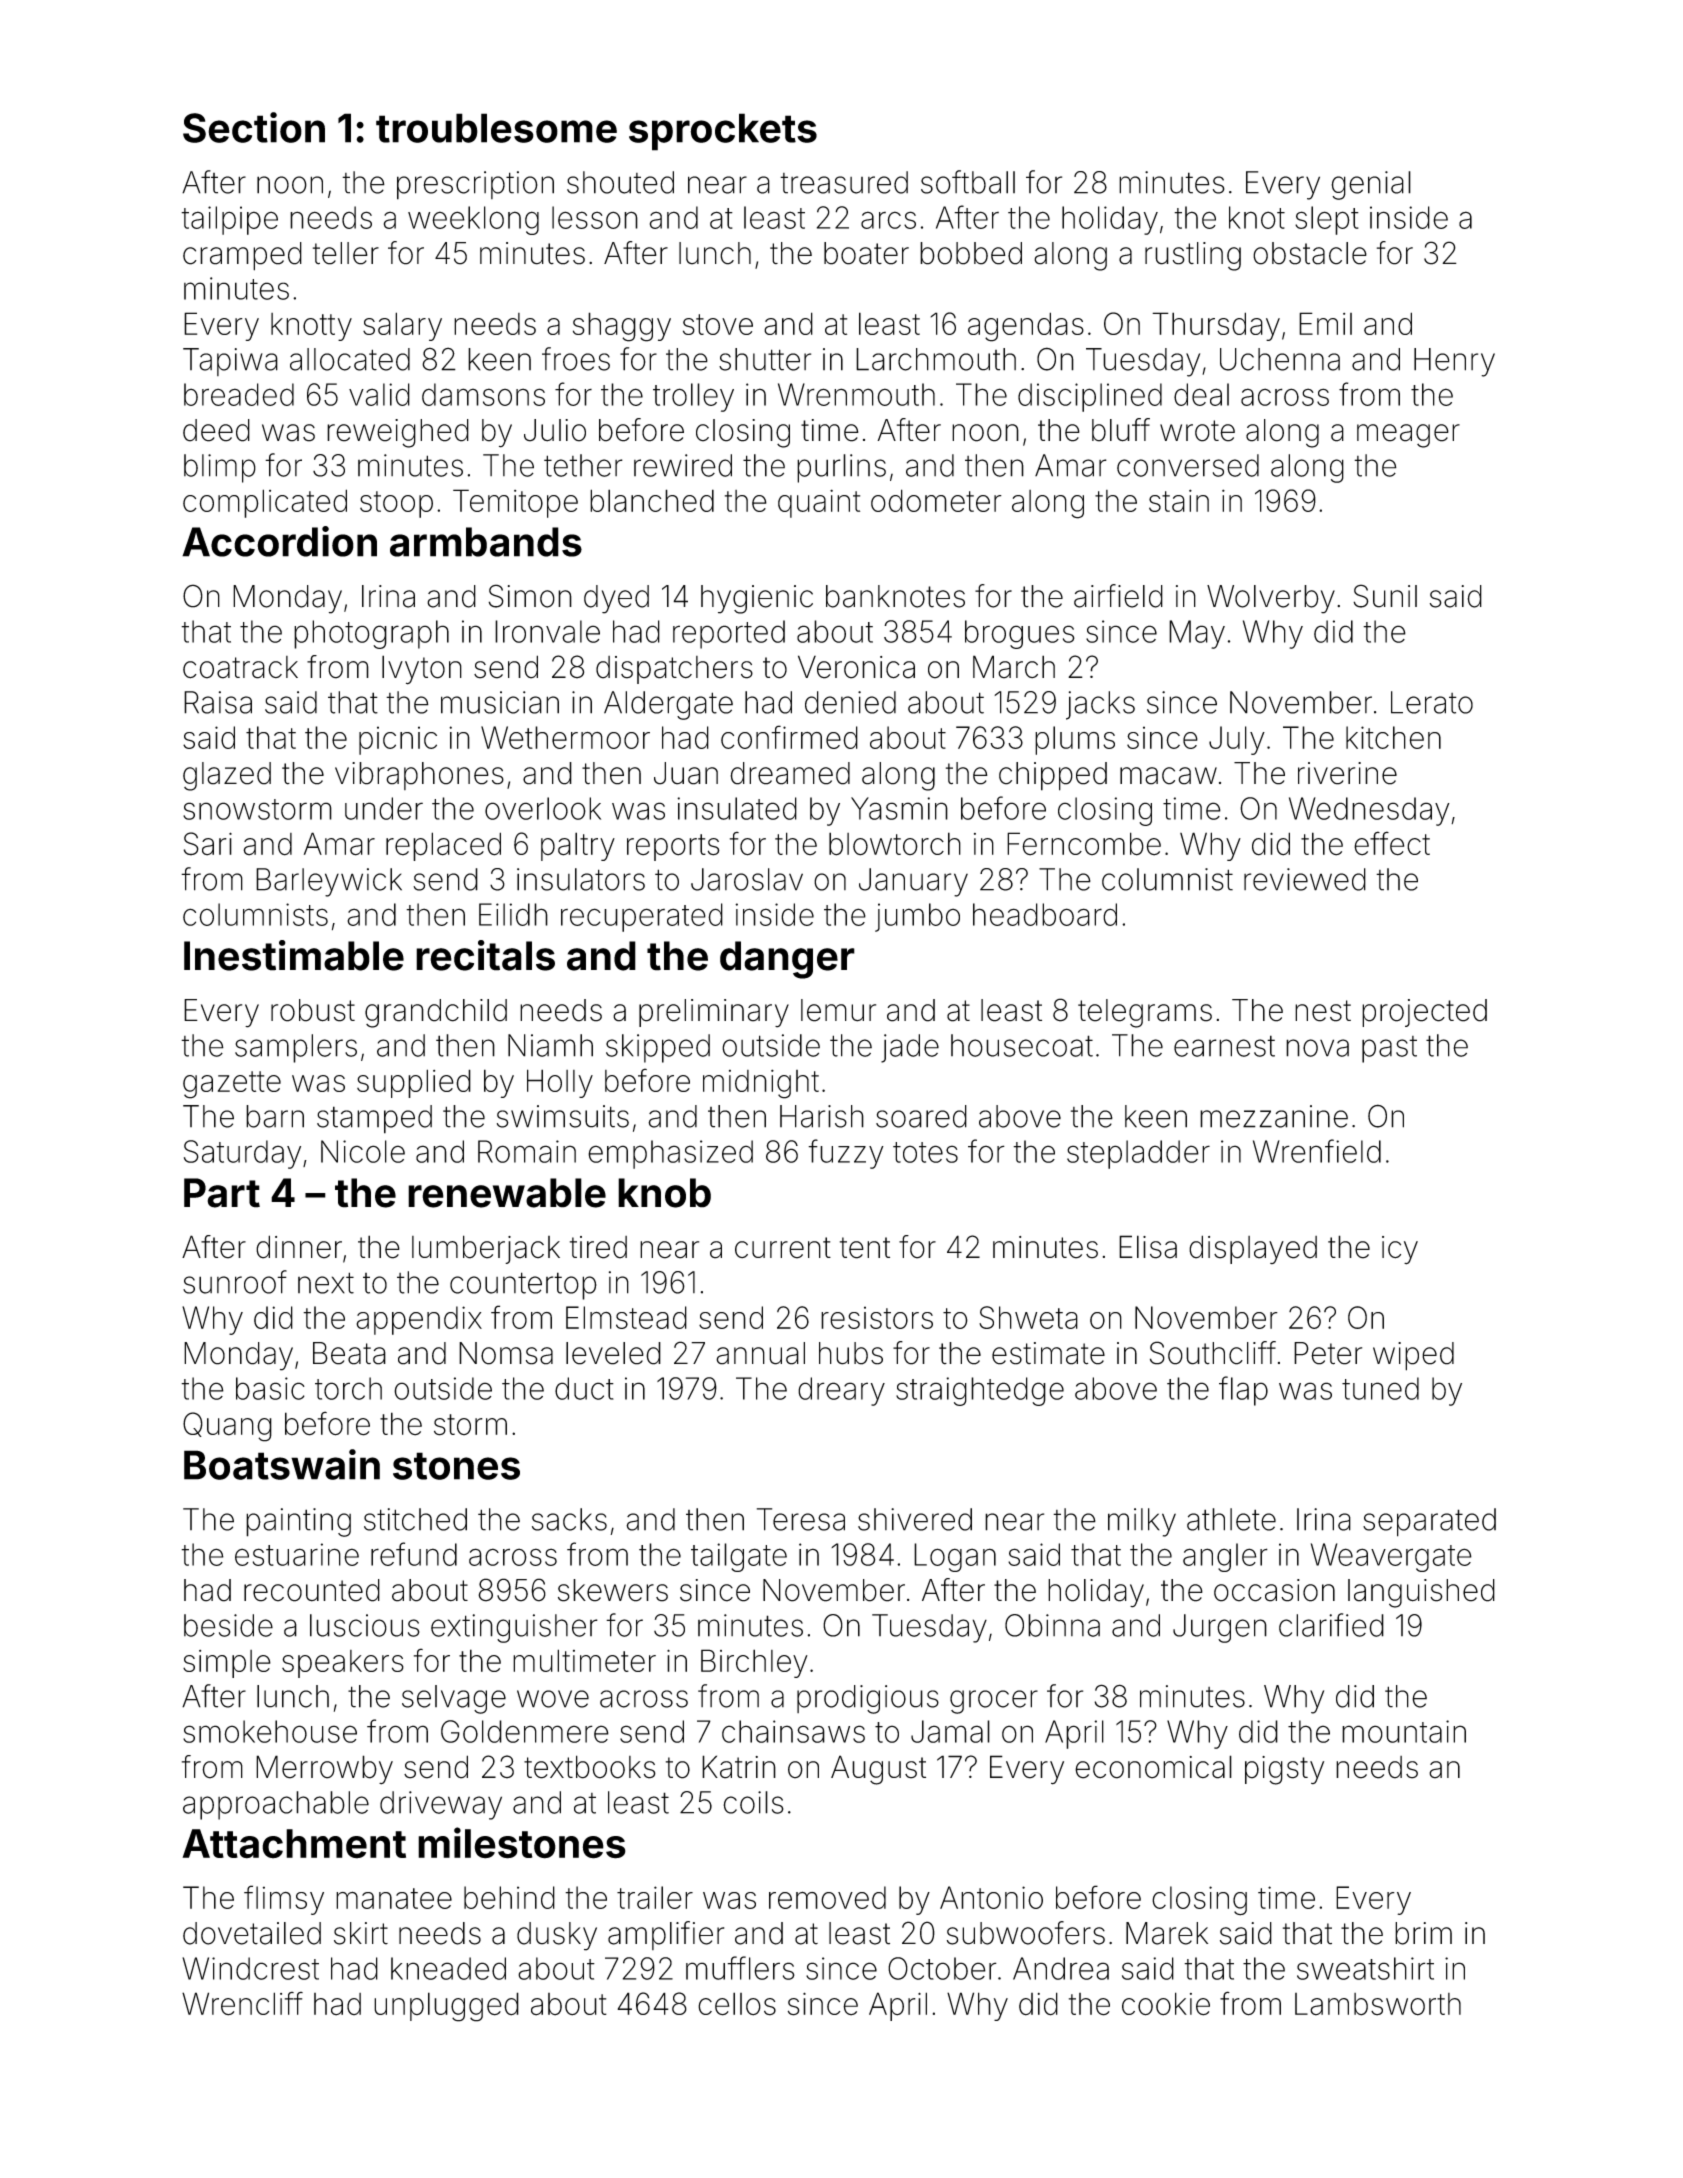 This screenshot has width=1683, height=2178. Describe the element at coordinates (899, 808) in the screenshot. I see `Yasmin` at that location.
